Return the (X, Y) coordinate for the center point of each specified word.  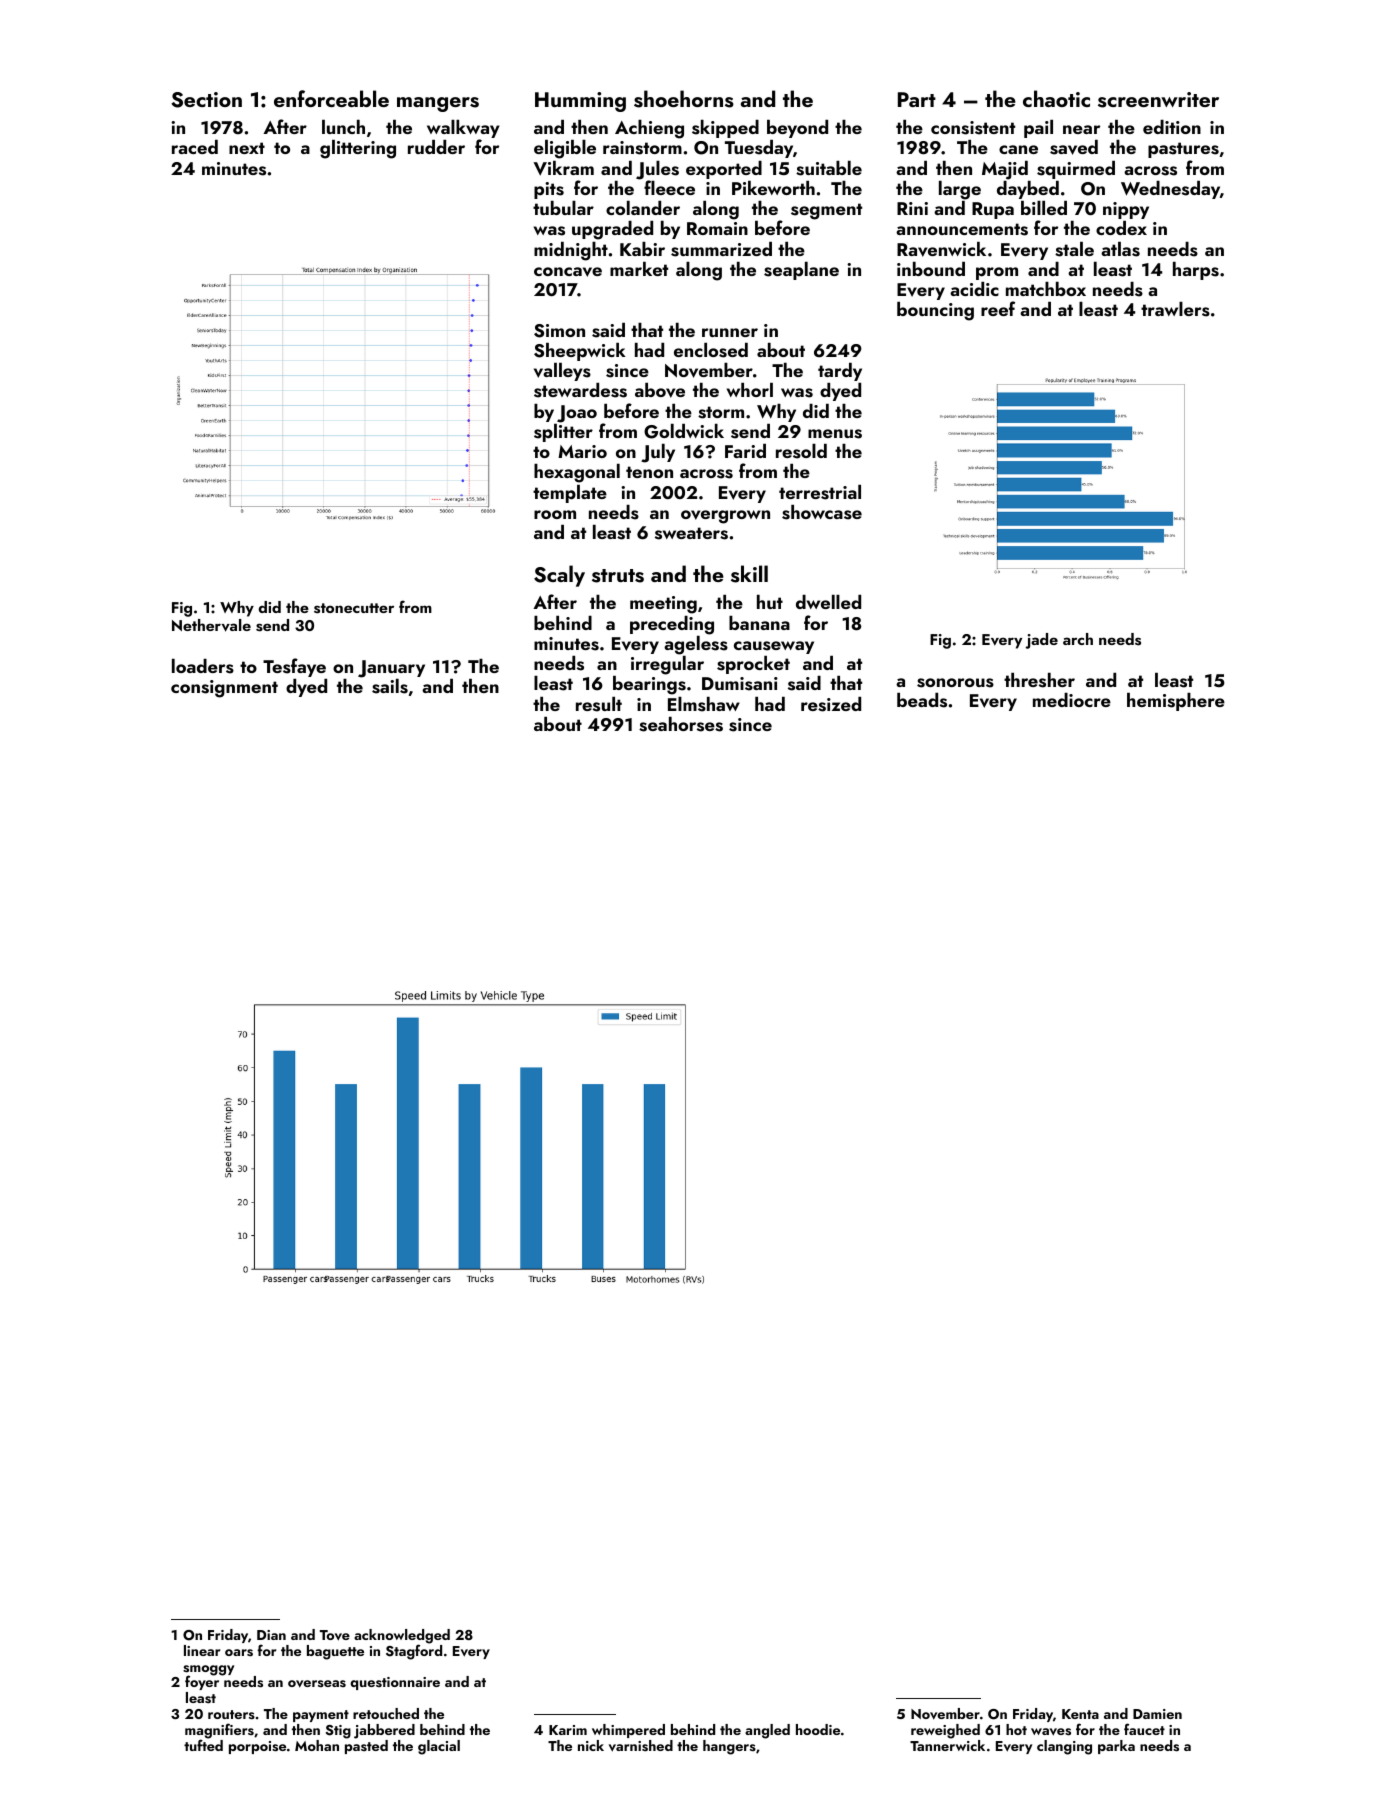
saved (1074, 147)
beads (922, 700)
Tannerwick (947, 1745)
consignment (224, 689)
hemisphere (1176, 702)
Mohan (317, 1745)
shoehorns (684, 99)
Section (206, 100)
